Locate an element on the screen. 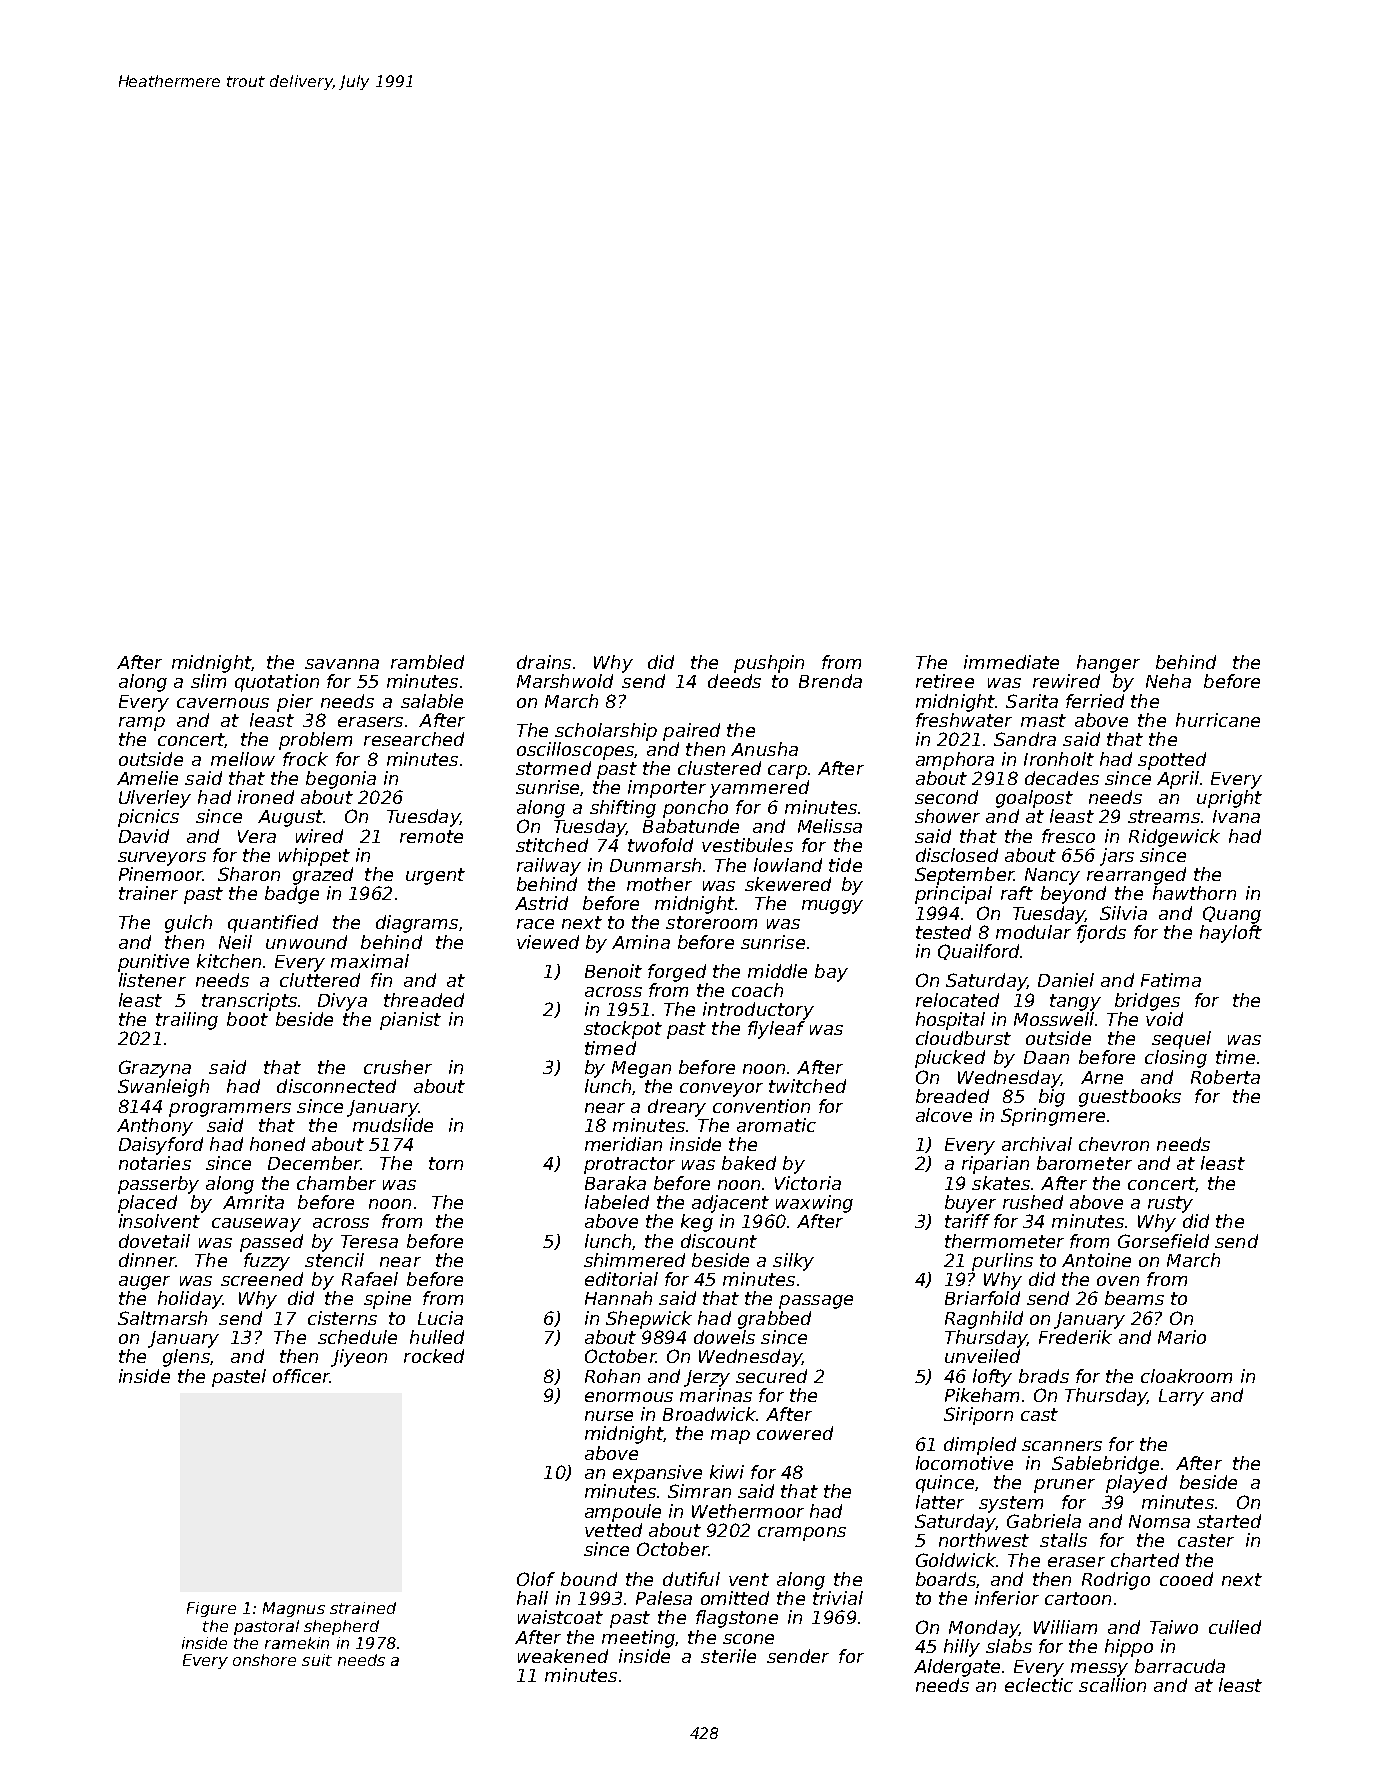 The width and height of the screenshot is (1379, 1784). eclectic is located at coordinates (1039, 1685).
